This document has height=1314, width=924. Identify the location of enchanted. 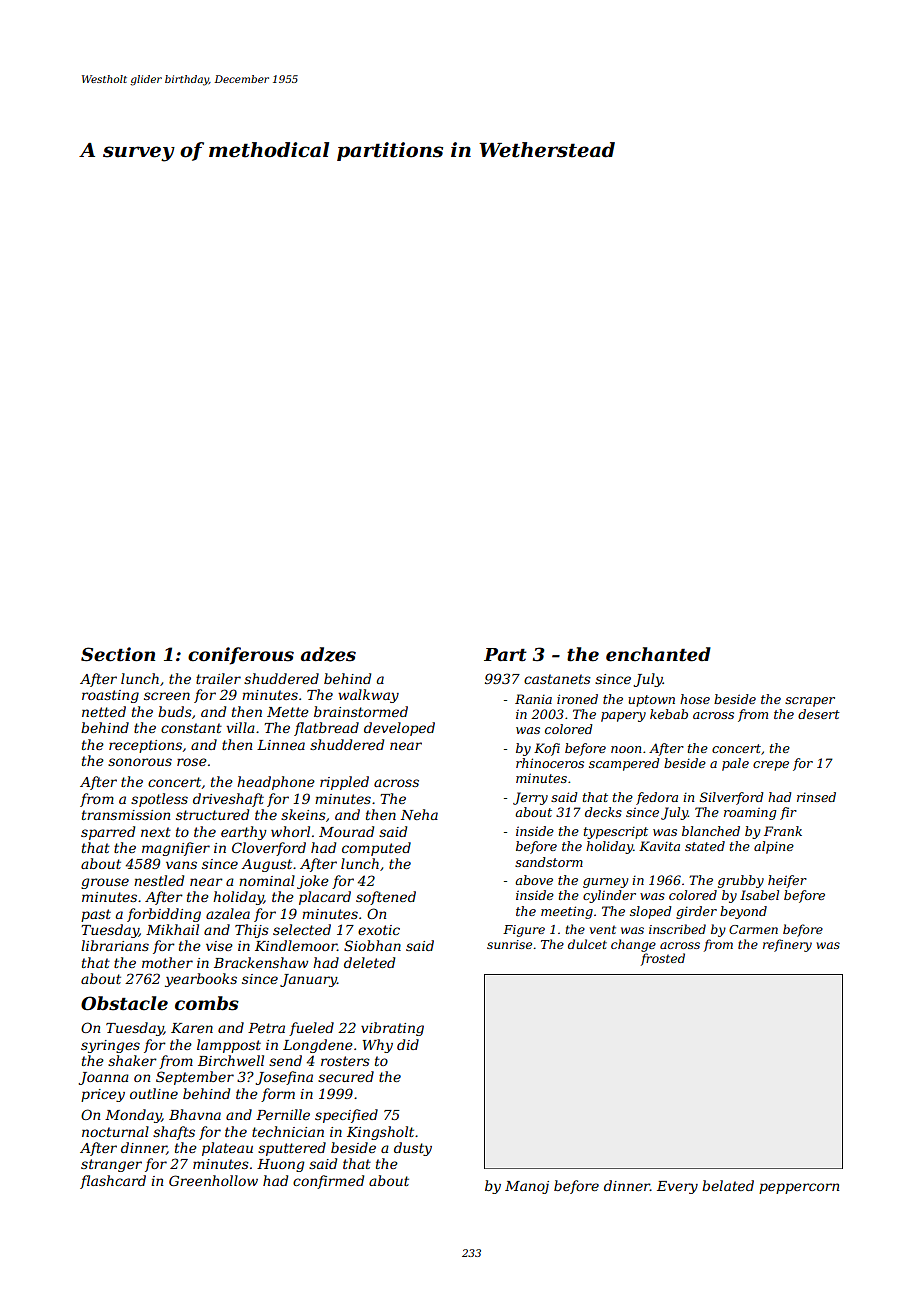
(658, 654).
